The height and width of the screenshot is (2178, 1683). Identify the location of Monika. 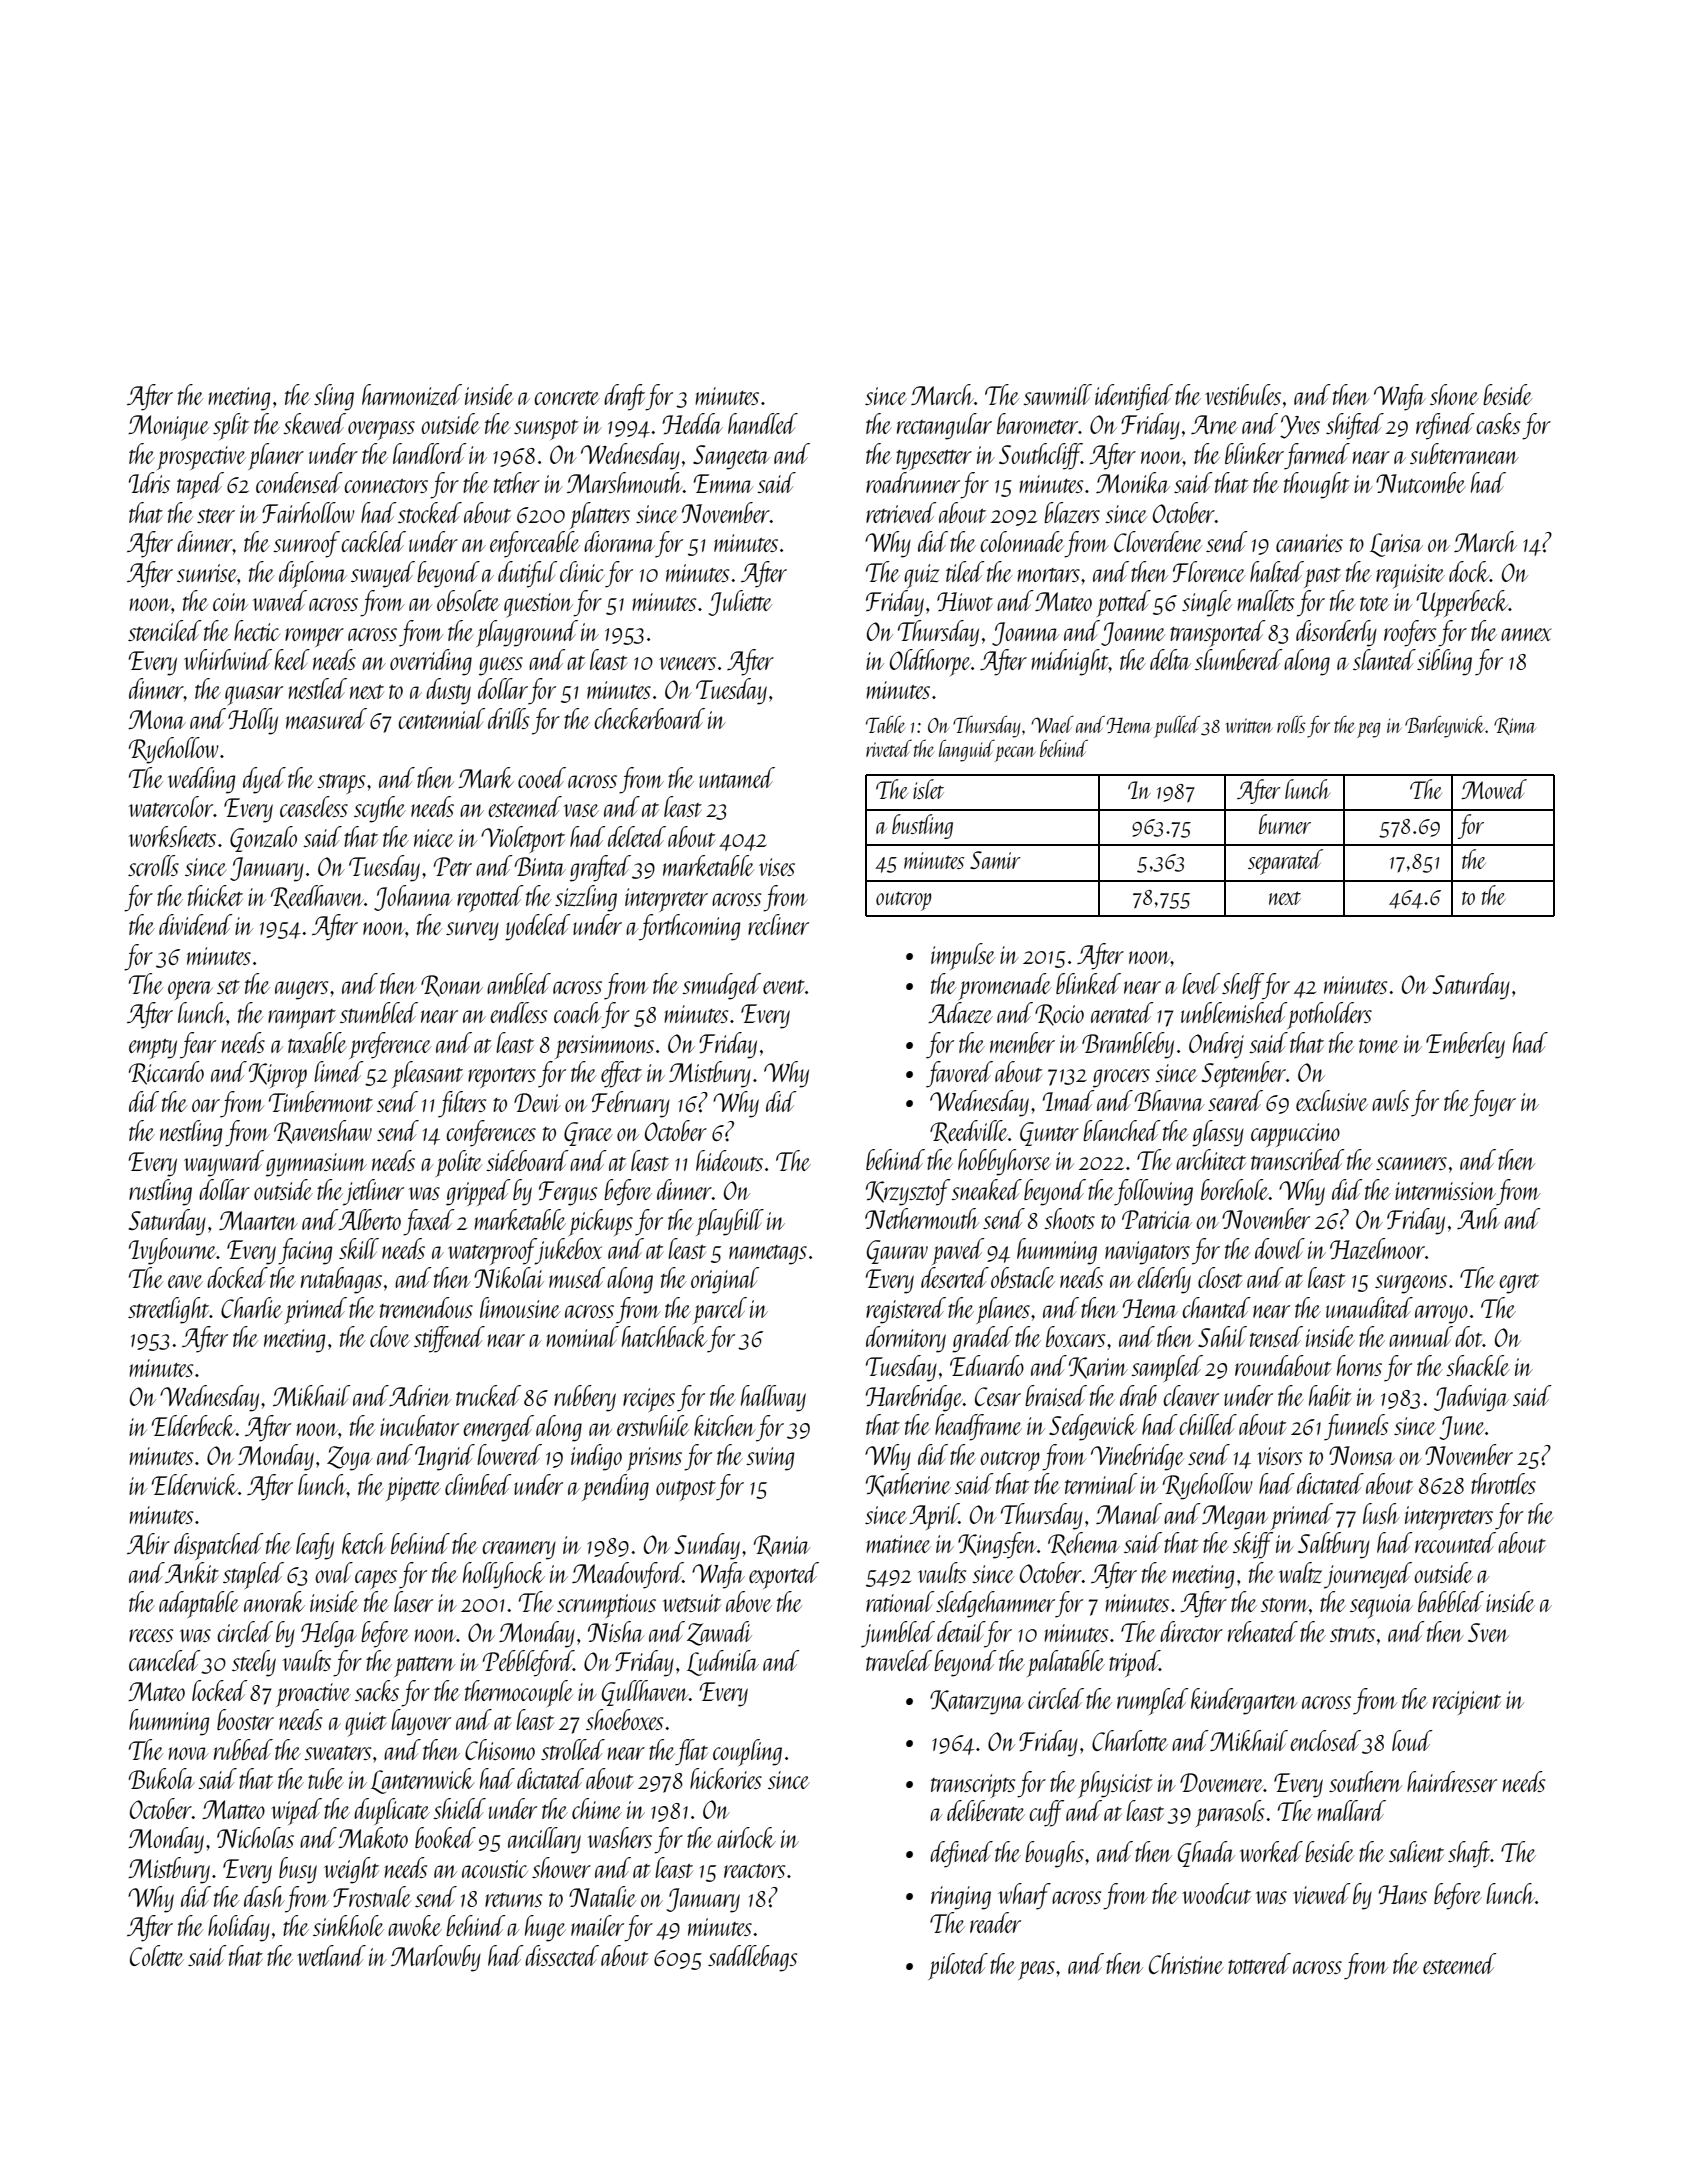
(1133, 482).
